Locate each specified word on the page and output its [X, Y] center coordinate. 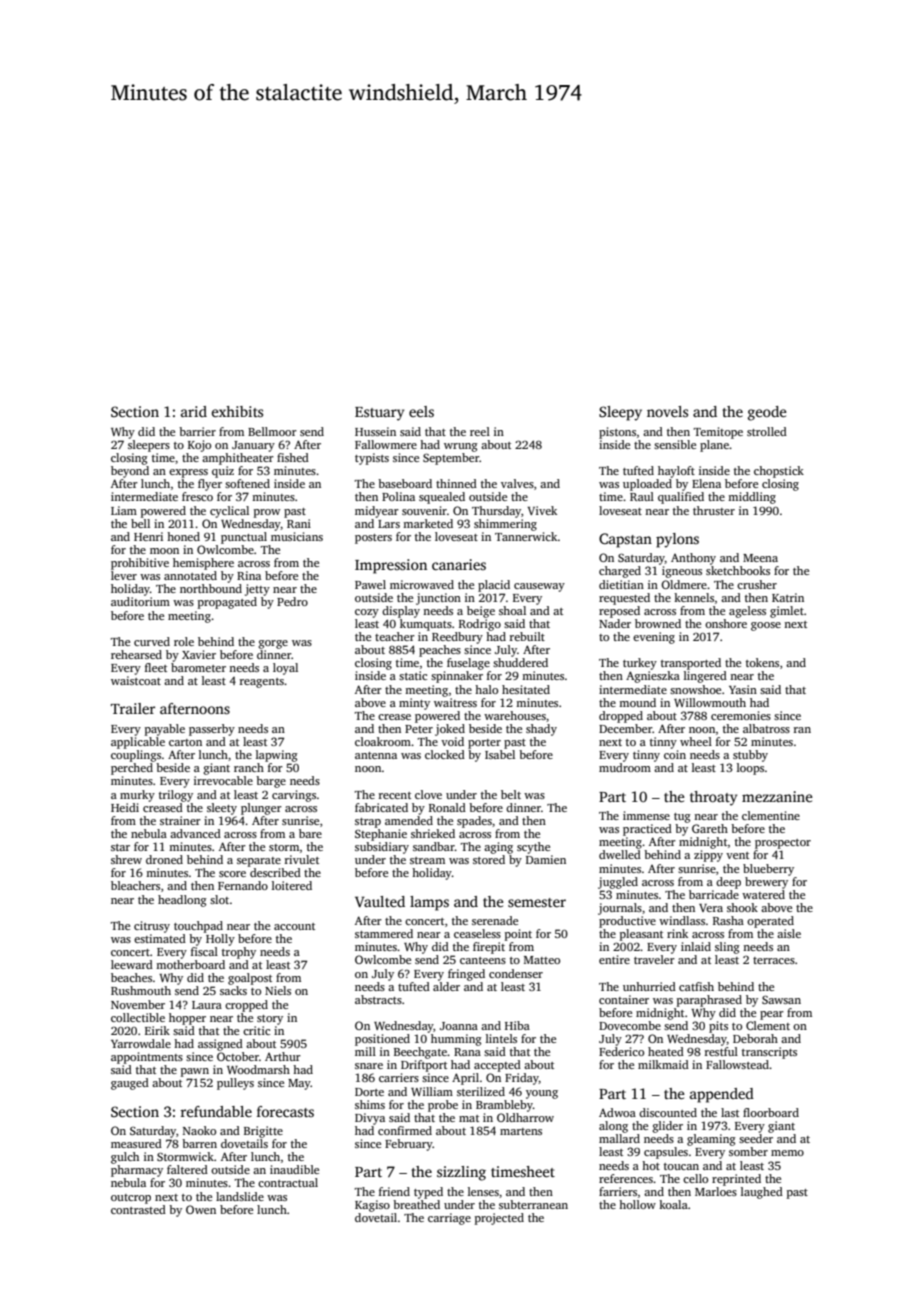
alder [446, 986]
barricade [714, 894]
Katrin [788, 597]
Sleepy [620, 413]
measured [136, 1143]
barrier [197, 431]
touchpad [198, 927]
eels [421, 411]
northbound [211, 588]
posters [373, 539]
